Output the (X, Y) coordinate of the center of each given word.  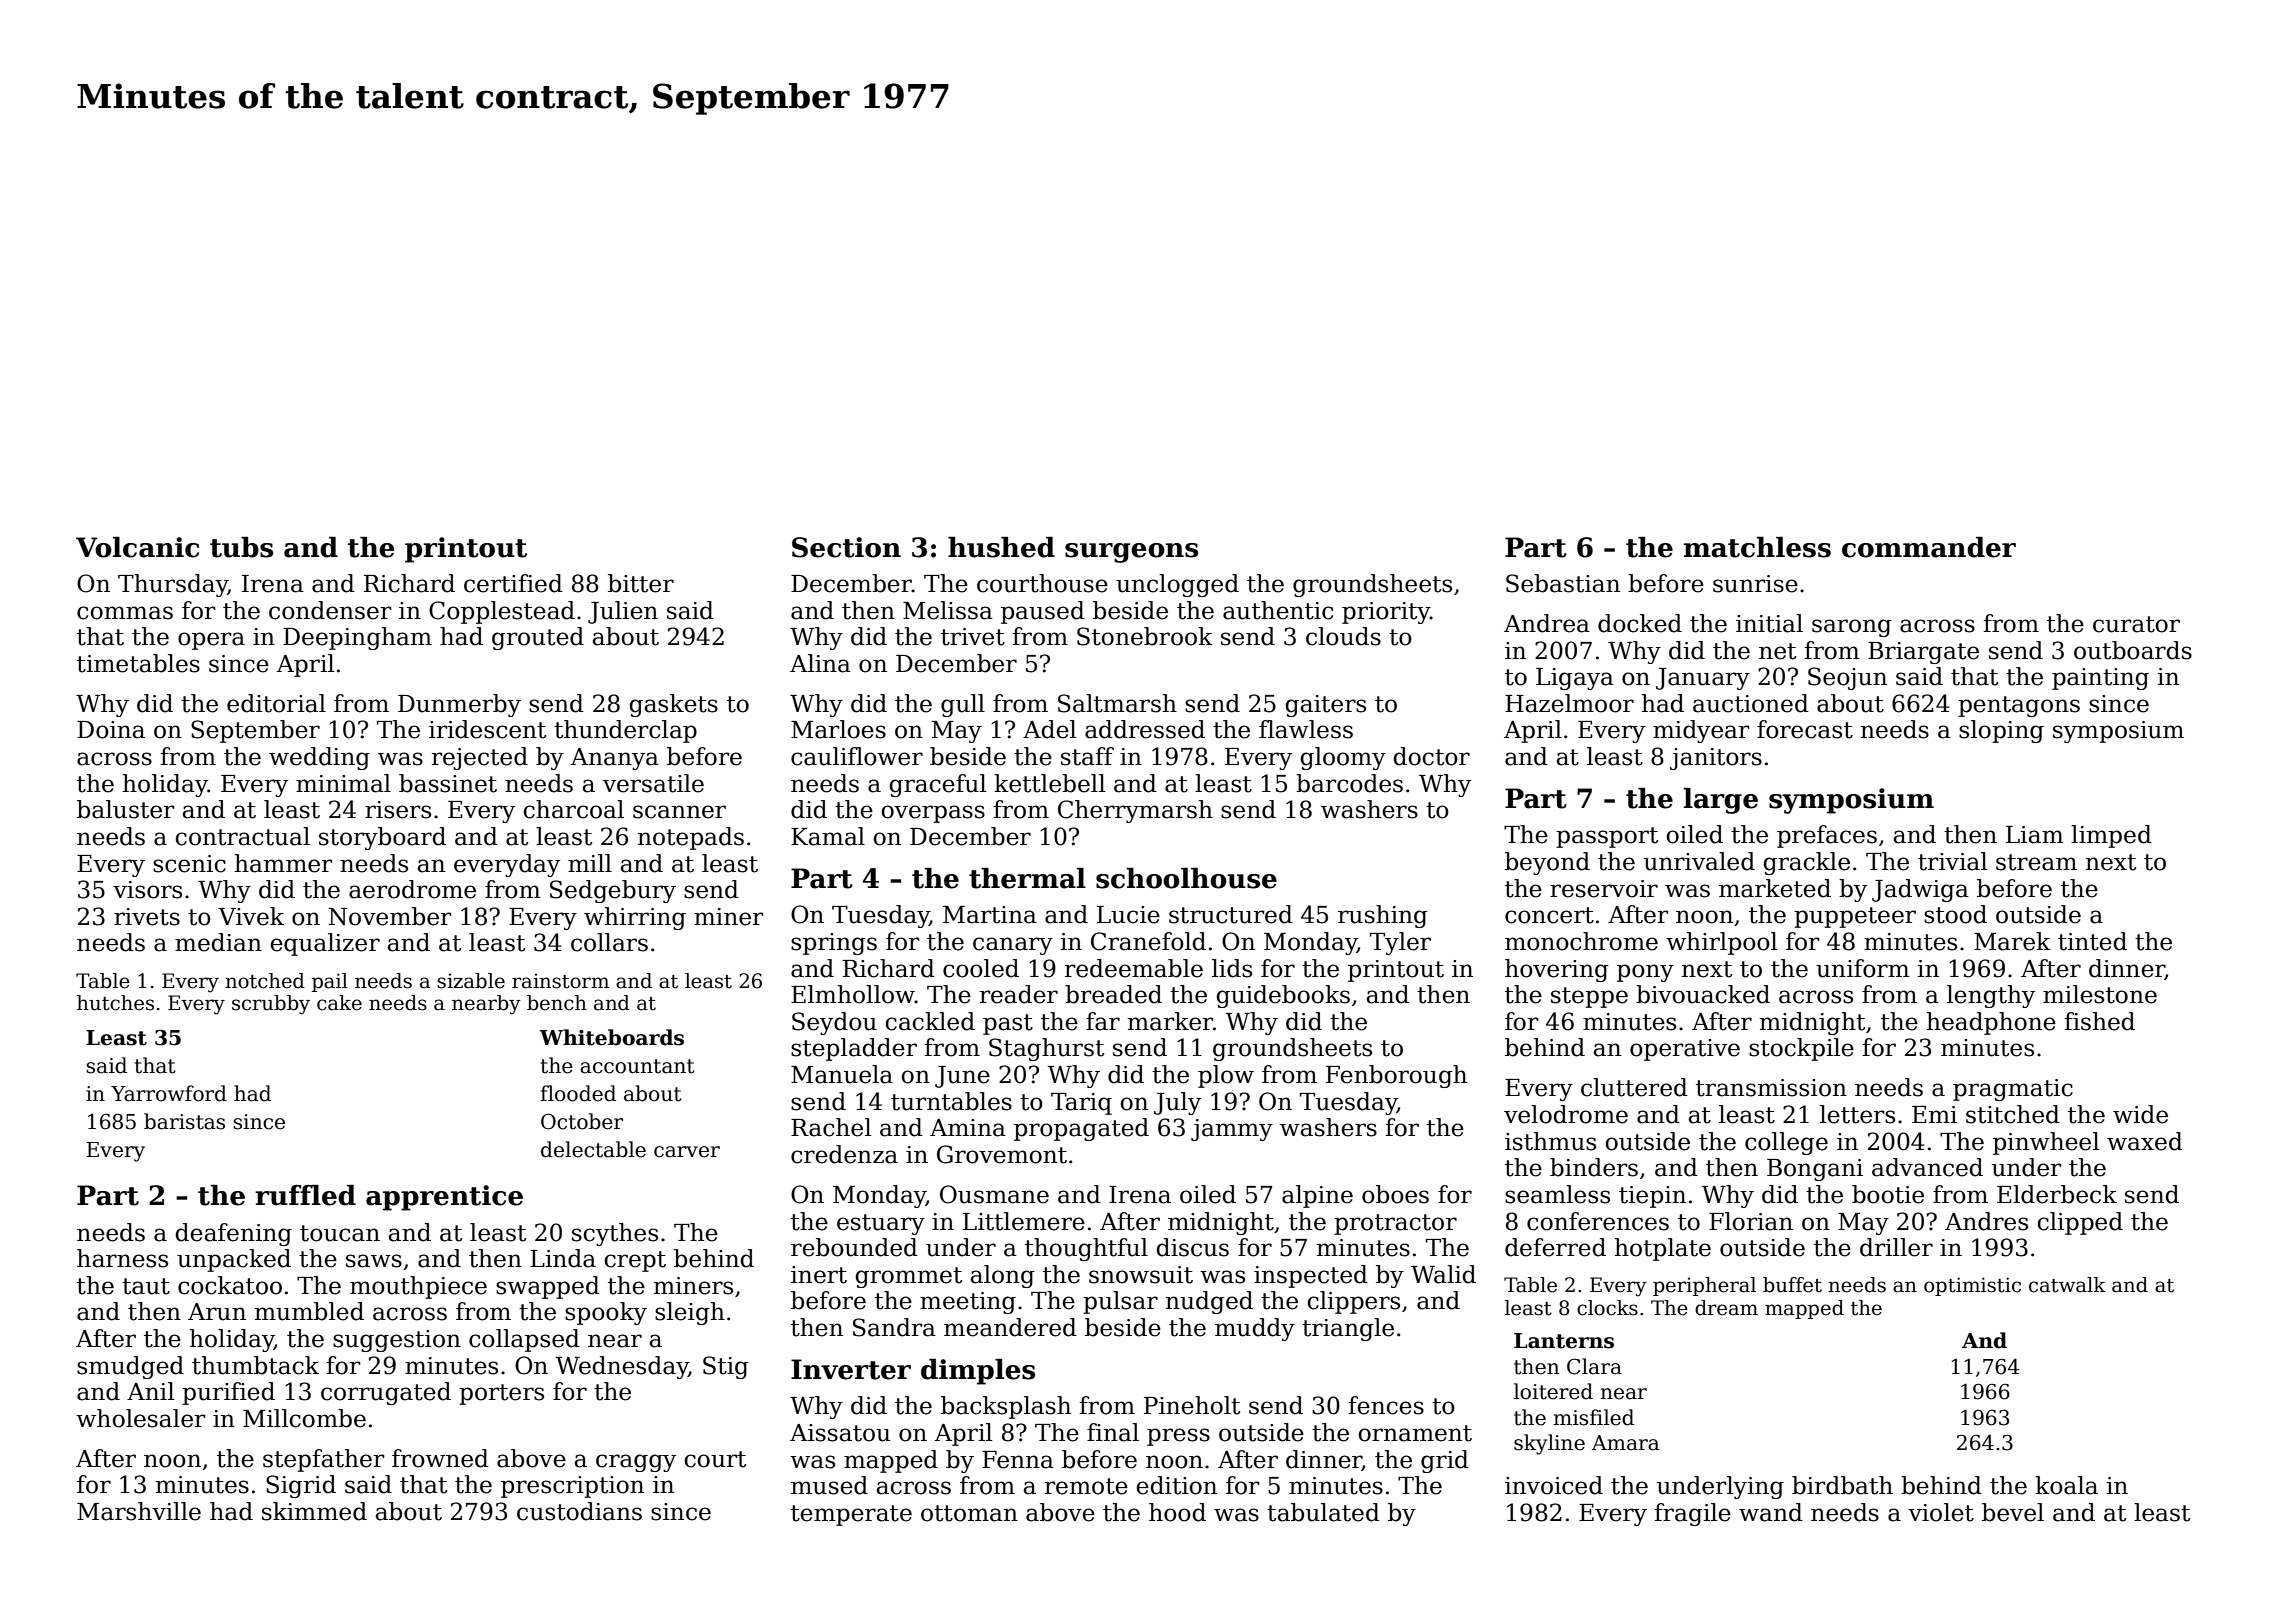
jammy (1232, 1130)
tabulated (1323, 1512)
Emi (1934, 1114)
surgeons (1131, 553)
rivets (147, 917)
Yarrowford (169, 1093)
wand (1771, 1512)
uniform (1863, 968)
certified (513, 583)
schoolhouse (1186, 878)
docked (1640, 623)
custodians (579, 1511)
